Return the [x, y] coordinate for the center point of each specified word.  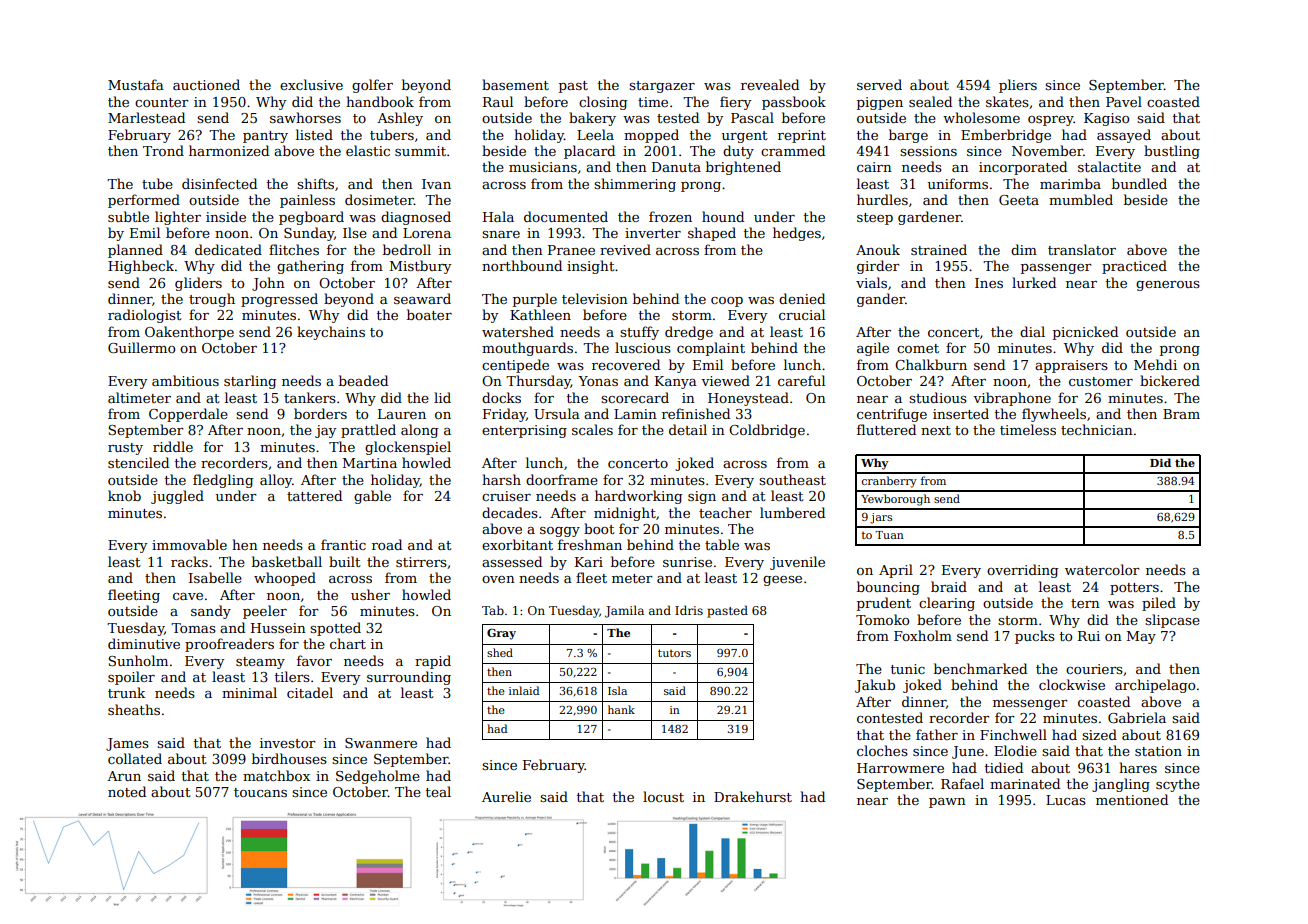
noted [127, 791]
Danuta [676, 167]
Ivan [436, 184]
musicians [543, 167]
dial [1032, 331]
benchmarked [980, 668]
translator [1082, 249]
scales [592, 429]
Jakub [875, 686]
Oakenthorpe [189, 333]
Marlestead [146, 117]
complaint [711, 349]
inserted [961, 413]
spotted [335, 629]
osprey [1051, 121]
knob [124, 495]
